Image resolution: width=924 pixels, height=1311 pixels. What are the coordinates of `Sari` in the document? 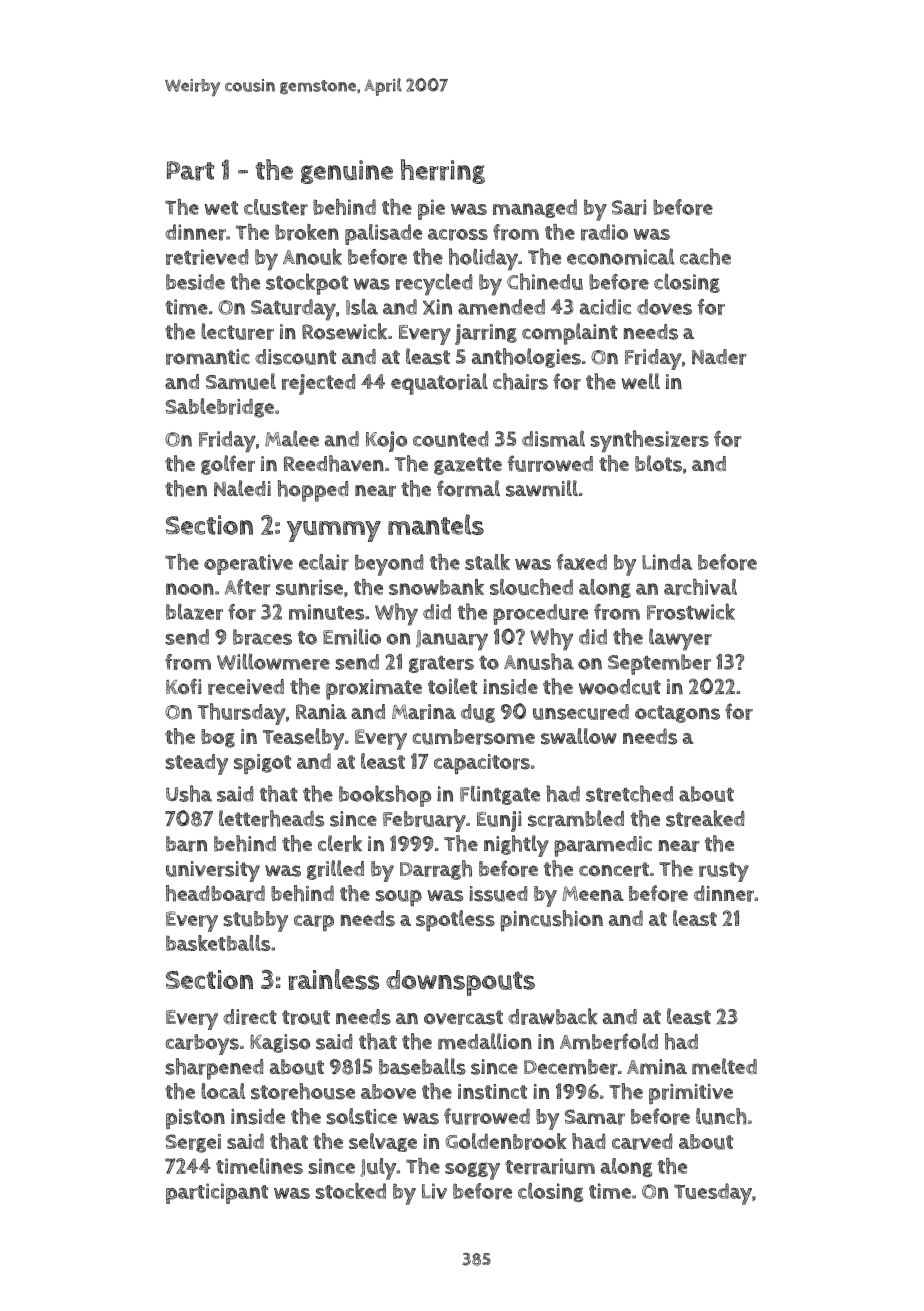 It's located at (629, 207).
